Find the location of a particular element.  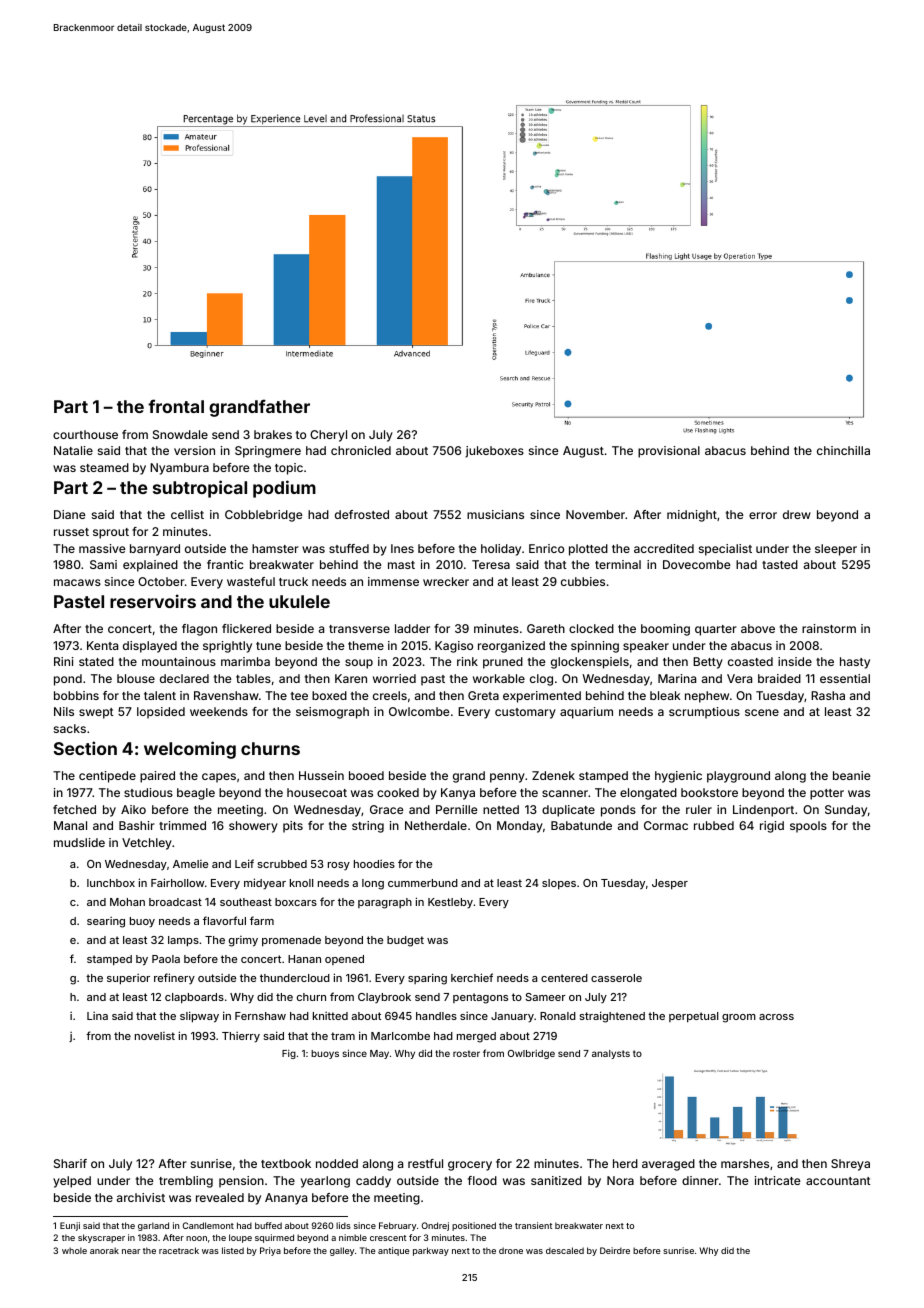

paired is located at coordinates (157, 777).
